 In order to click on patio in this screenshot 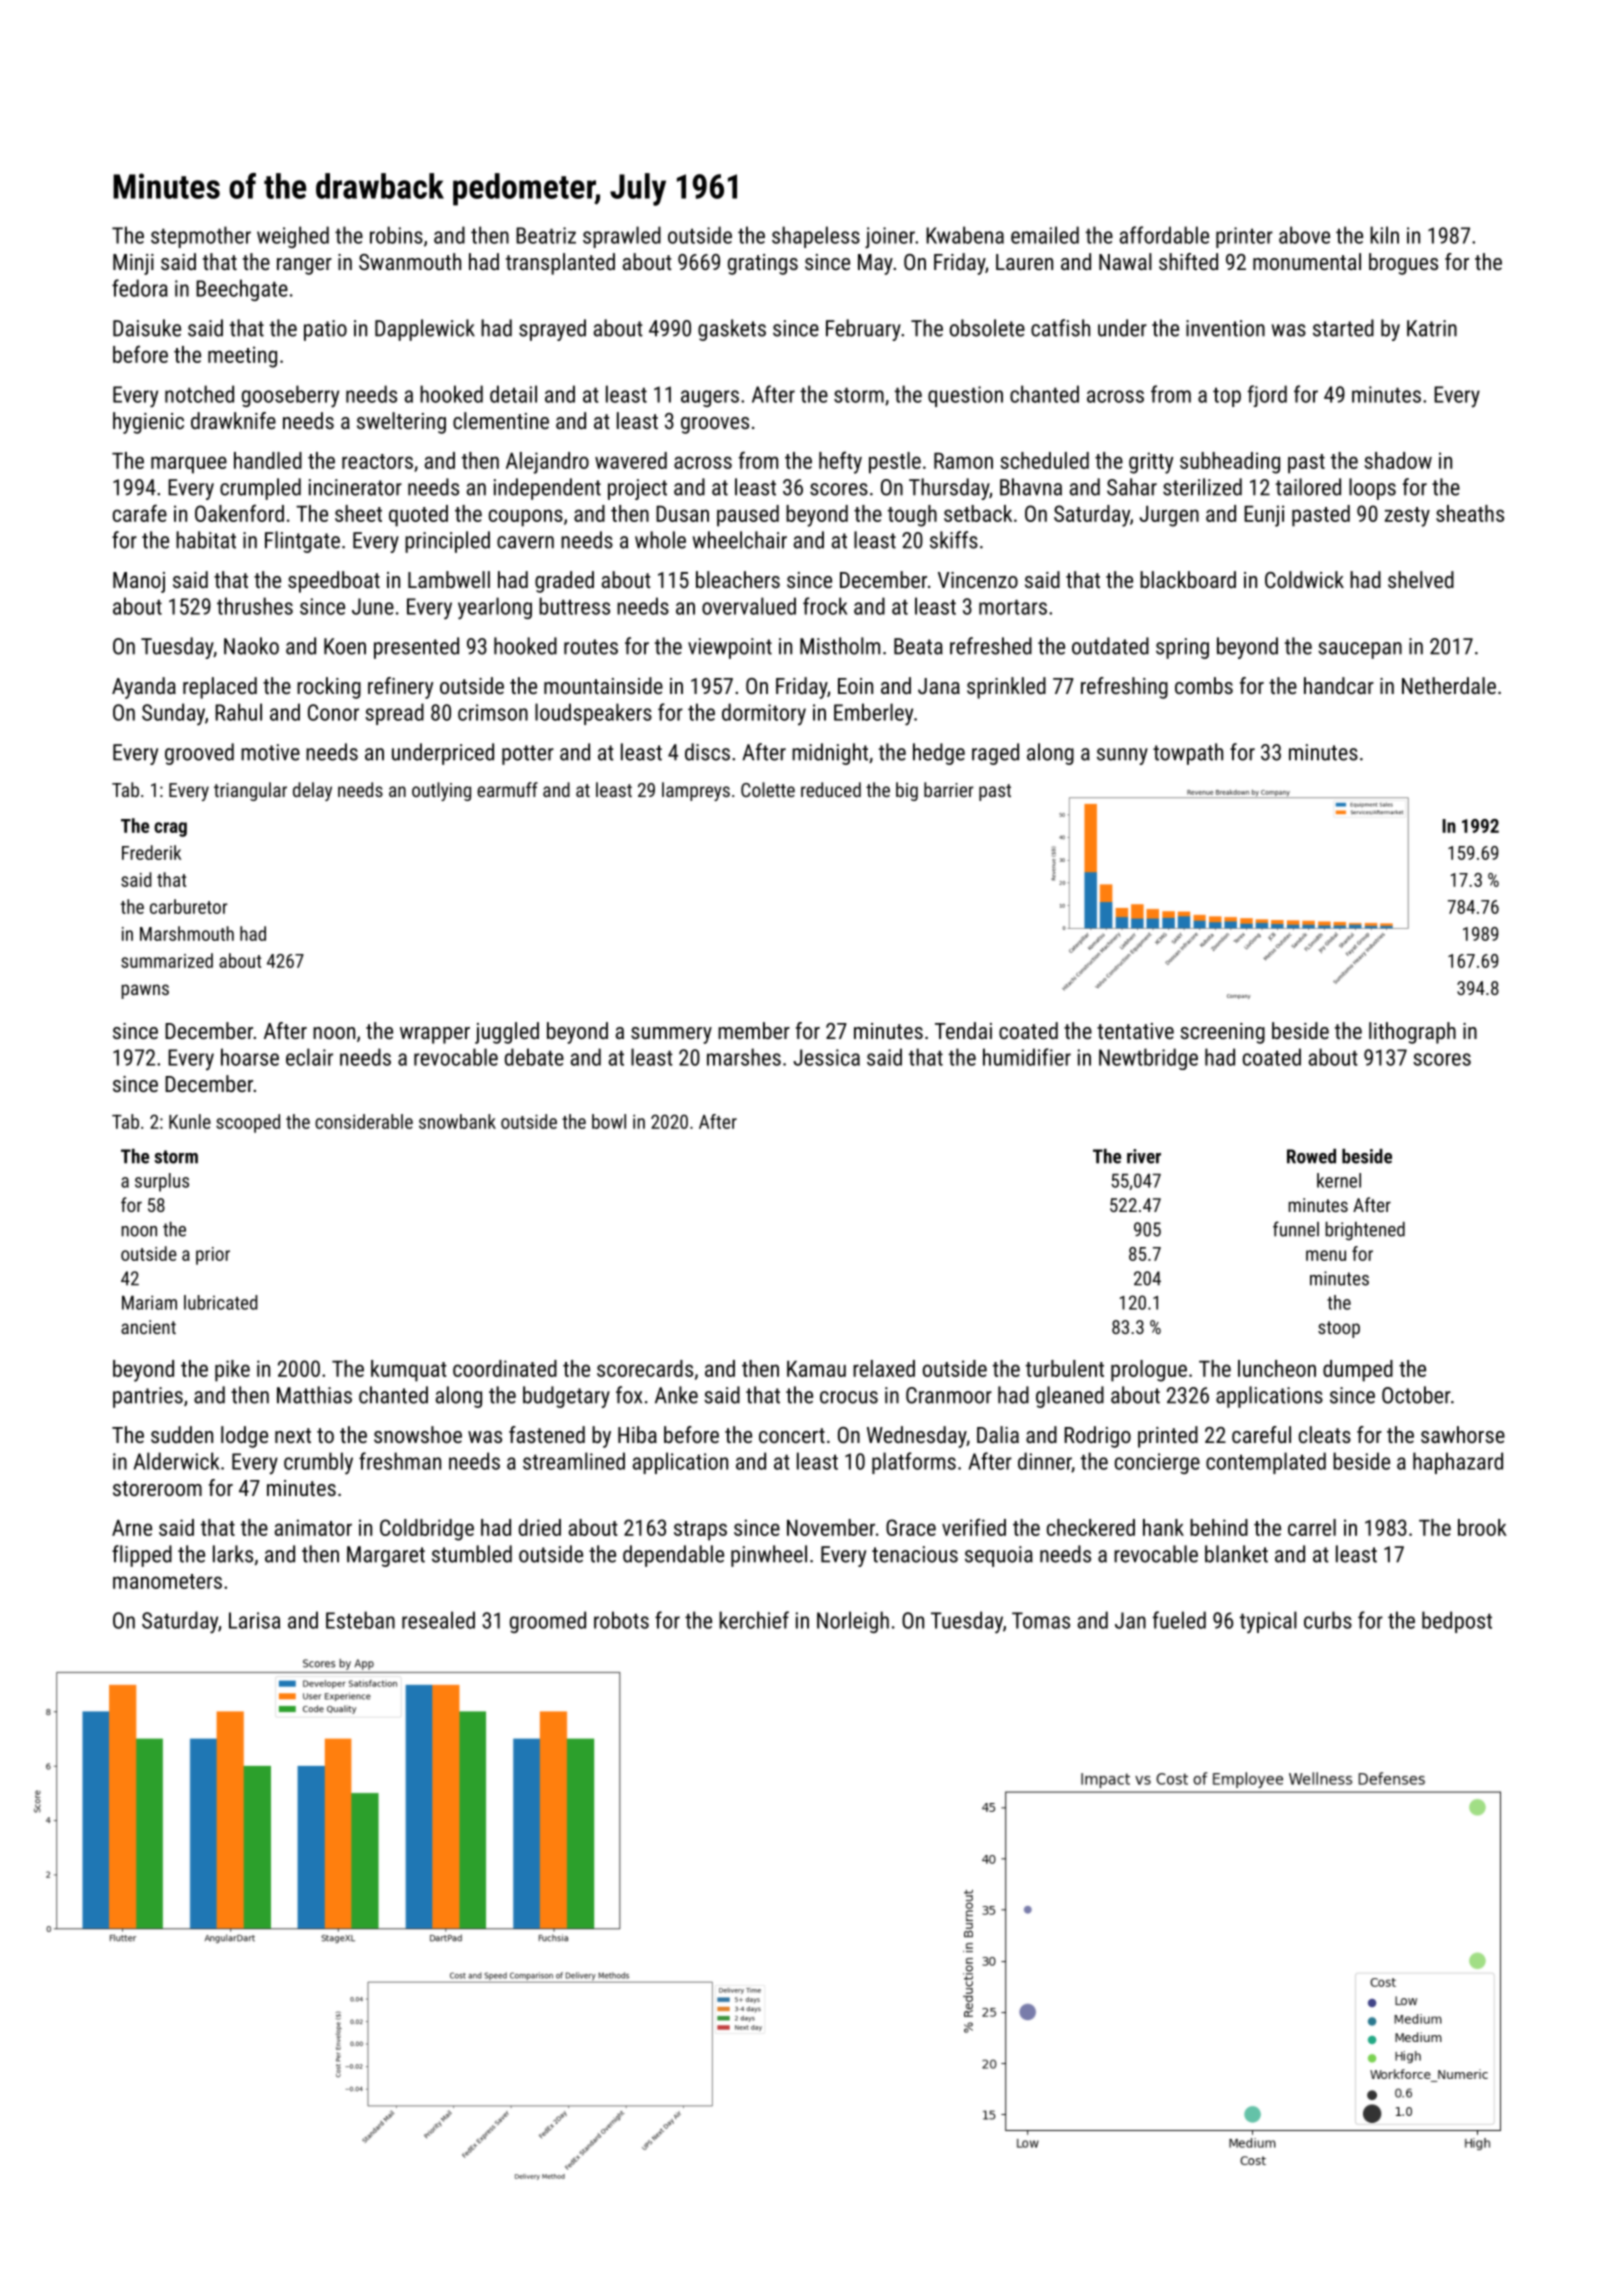, I will do `click(325, 330)`.
